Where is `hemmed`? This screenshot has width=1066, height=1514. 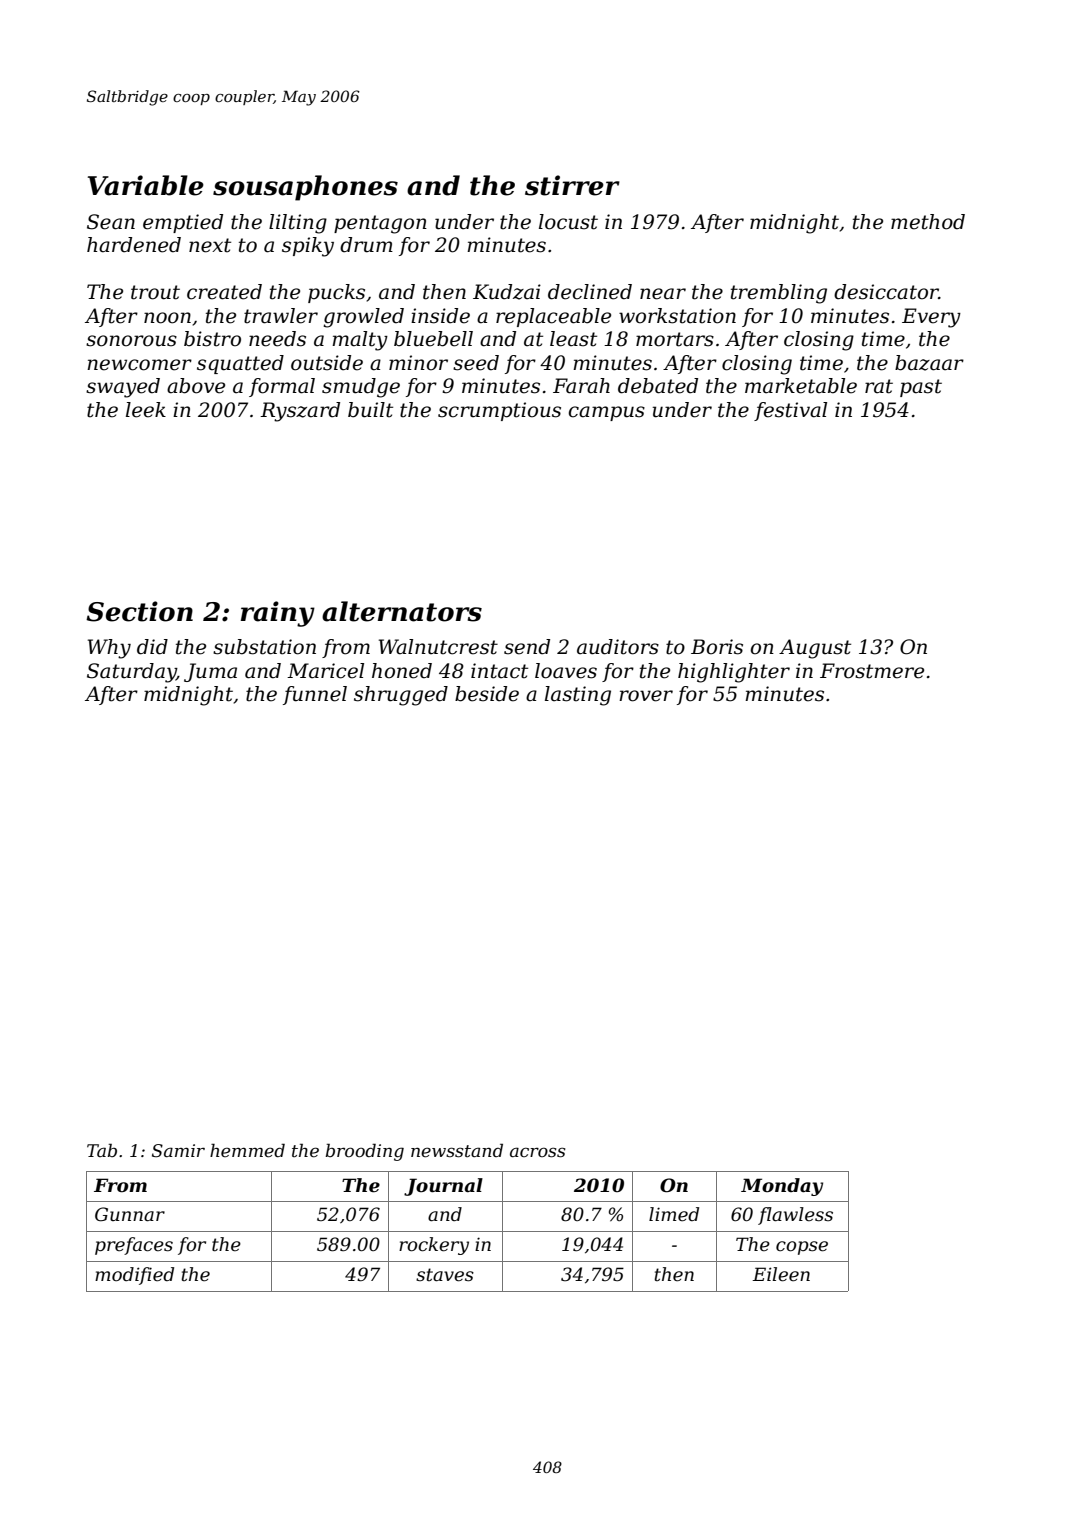 hemmed is located at coordinates (247, 1150).
